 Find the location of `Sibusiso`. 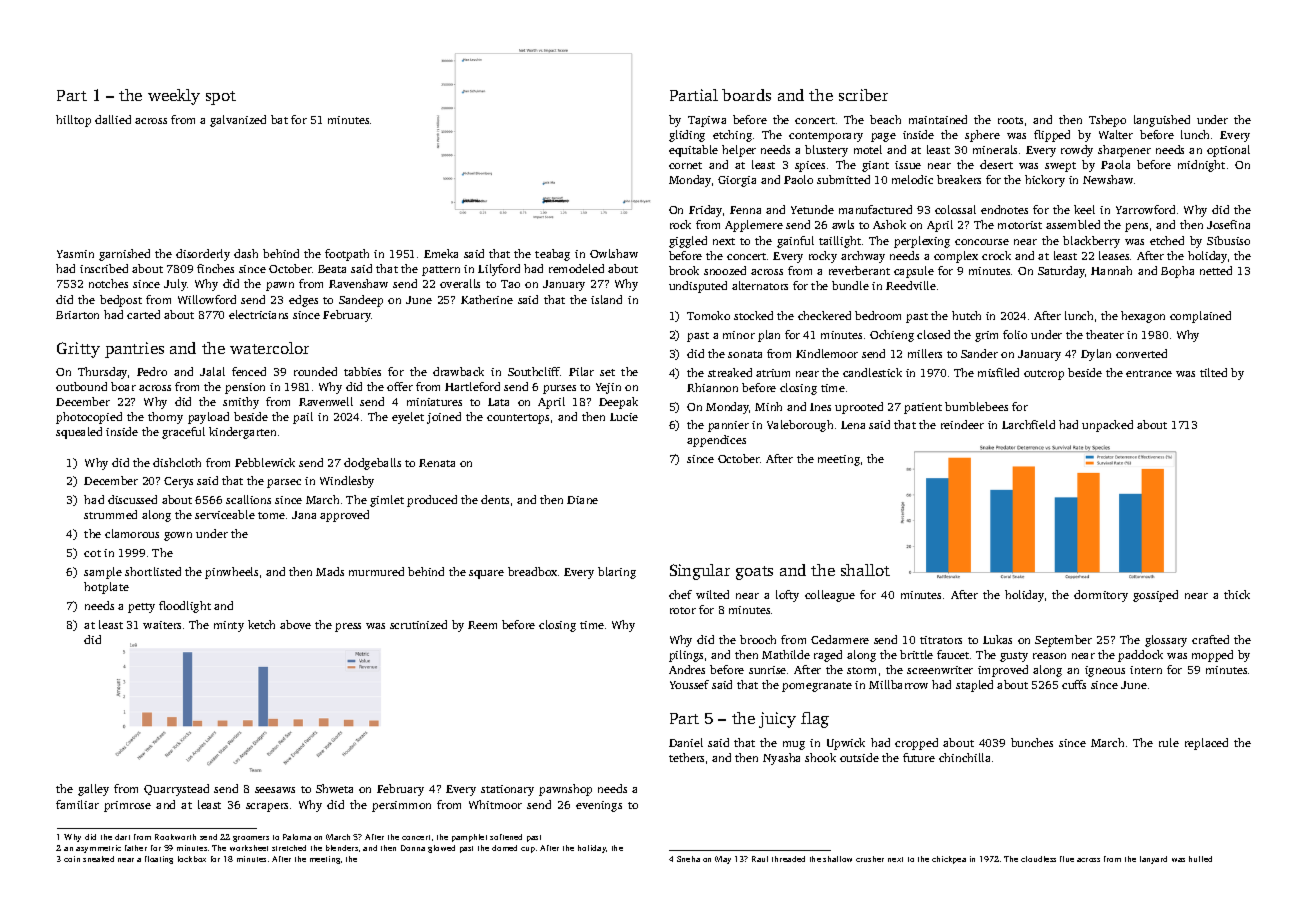

Sibusiso is located at coordinates (1228, 240).
